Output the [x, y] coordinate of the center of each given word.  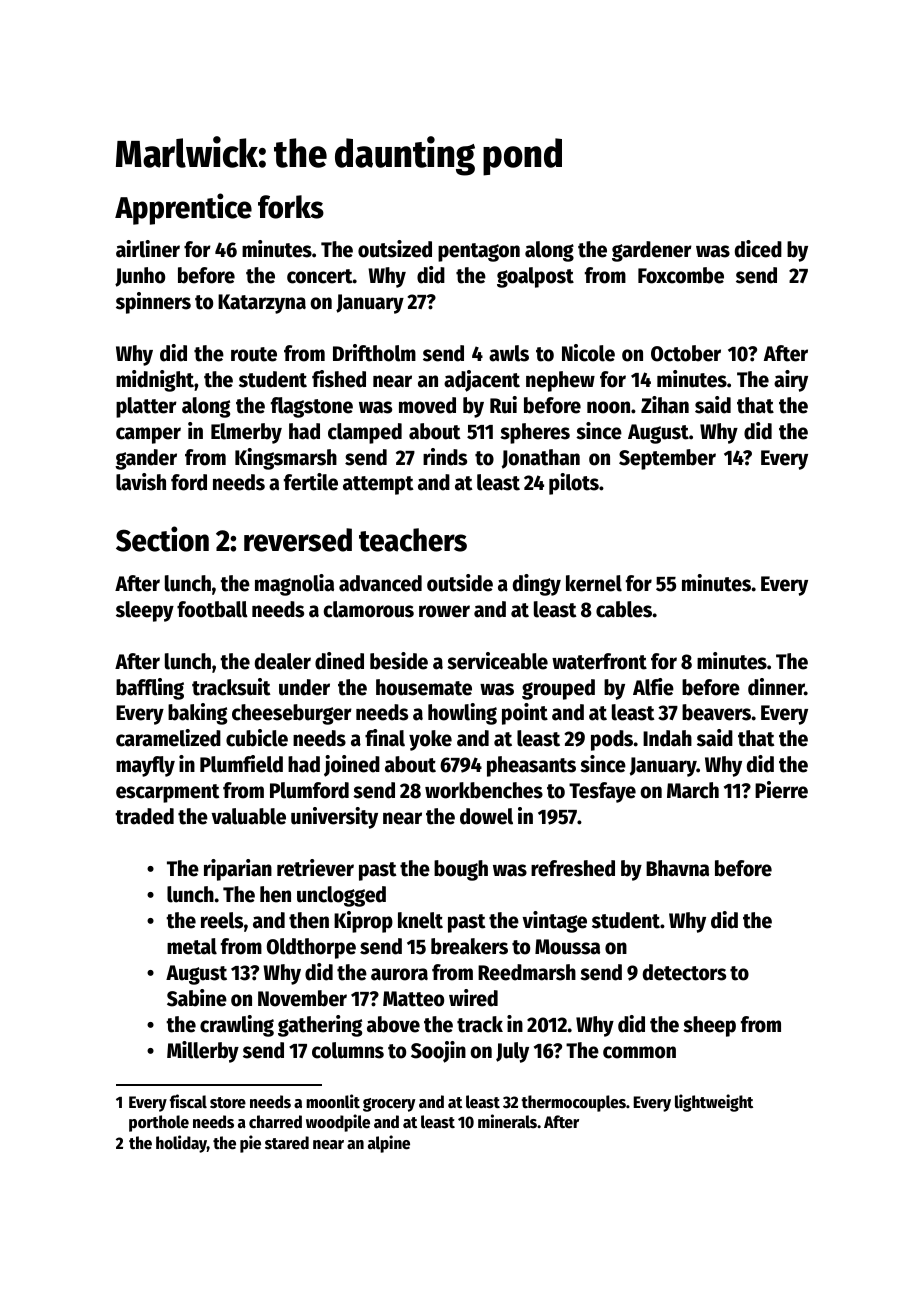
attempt [378, 485]
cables [624, 609]
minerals [507, 1121]
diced [758, 249]
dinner [776, 687]
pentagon [479, 252]
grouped [558, 689]
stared [287, 1143]
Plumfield [241, 764]
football [212, 609]
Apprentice [183, 209]
